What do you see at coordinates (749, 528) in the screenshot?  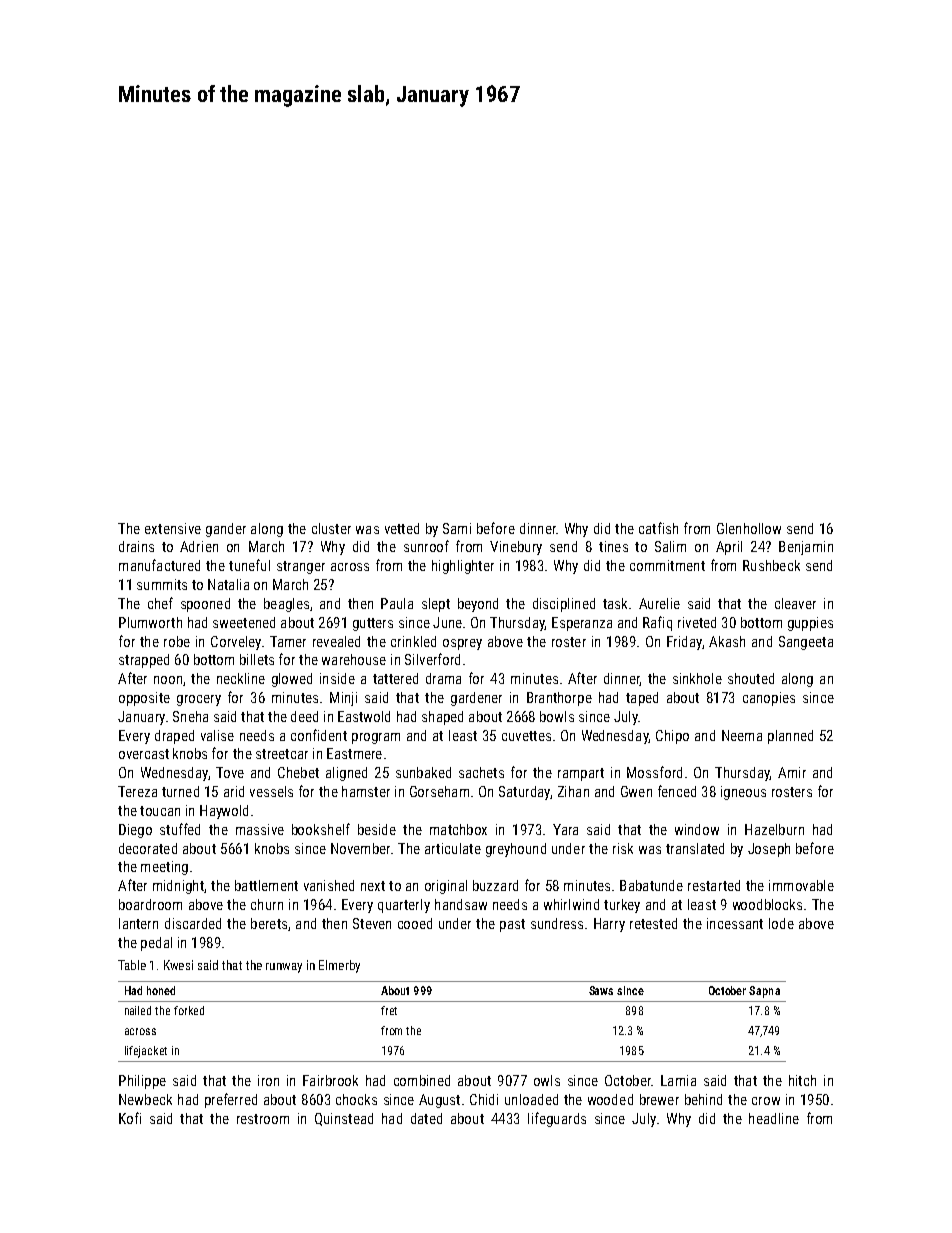 I see `Glenhollow` at bounding box center [749, 528].
